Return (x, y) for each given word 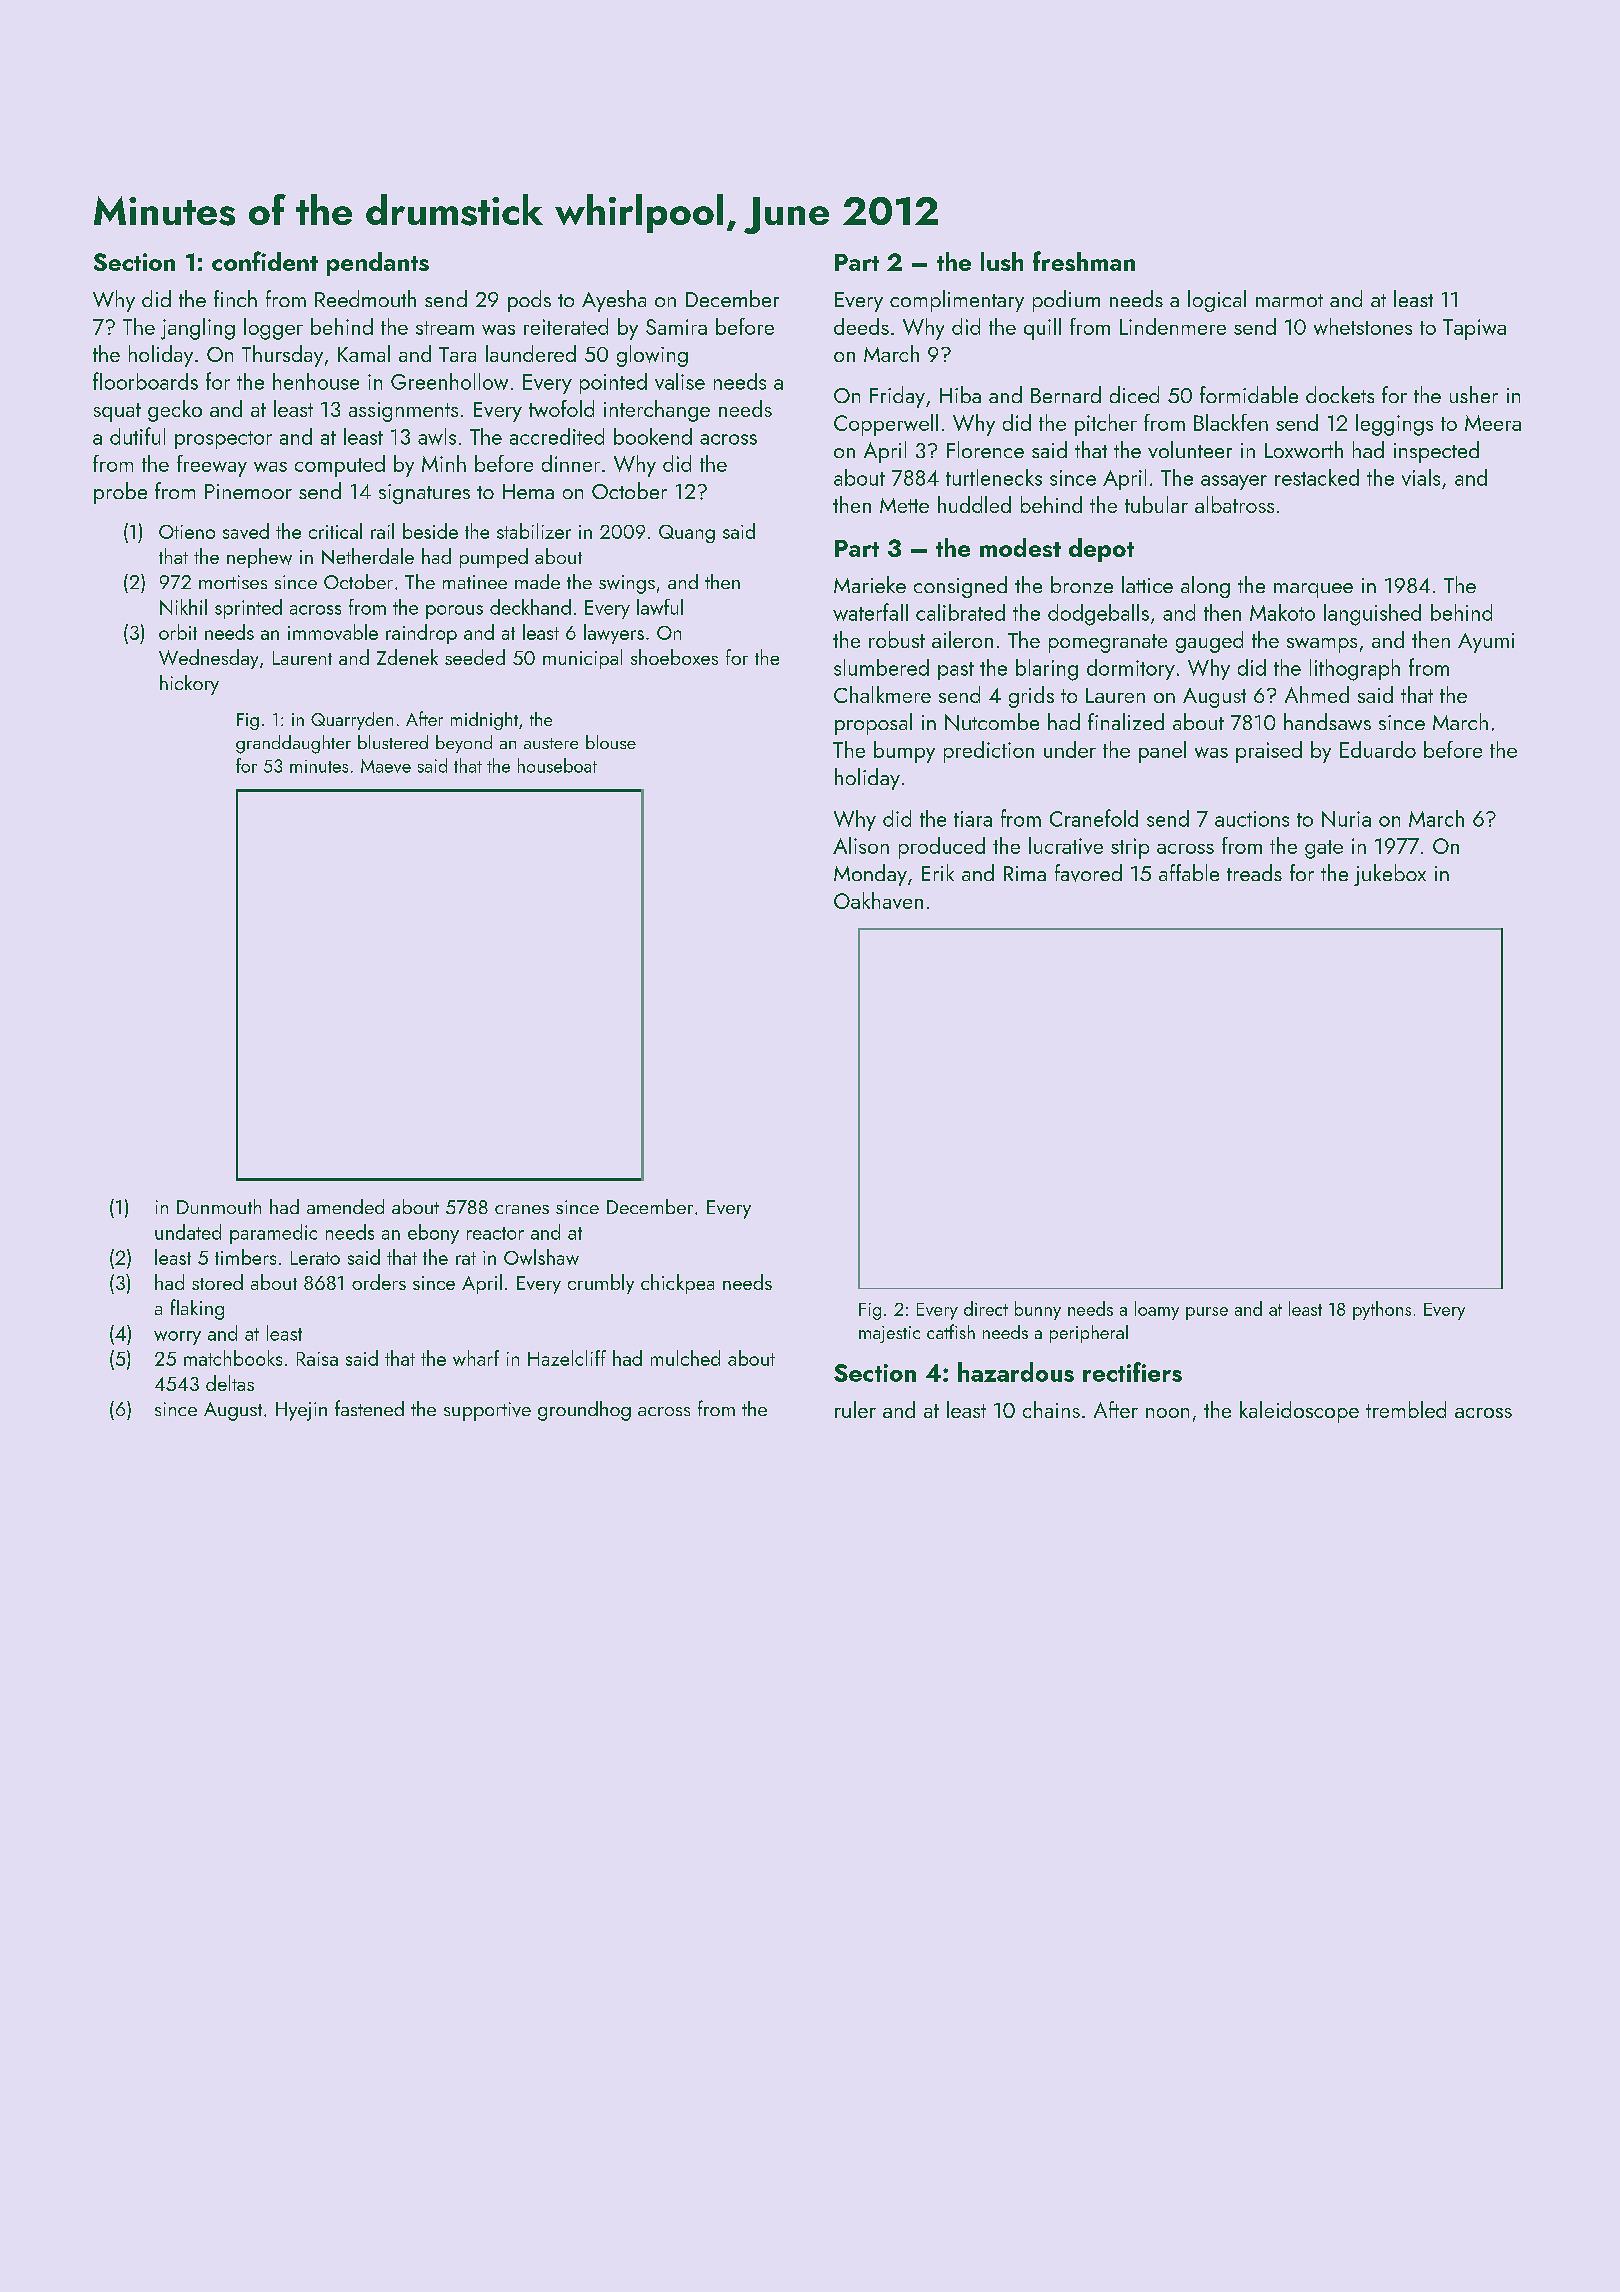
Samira (676, 327)
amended (345, 1206)
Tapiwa (1474, 329)
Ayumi (1486, 643)
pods (529, 301)
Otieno (187, 532)
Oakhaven (878, 900)
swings (627, 584)
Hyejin (301, 1411)
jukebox (1390, 875)
